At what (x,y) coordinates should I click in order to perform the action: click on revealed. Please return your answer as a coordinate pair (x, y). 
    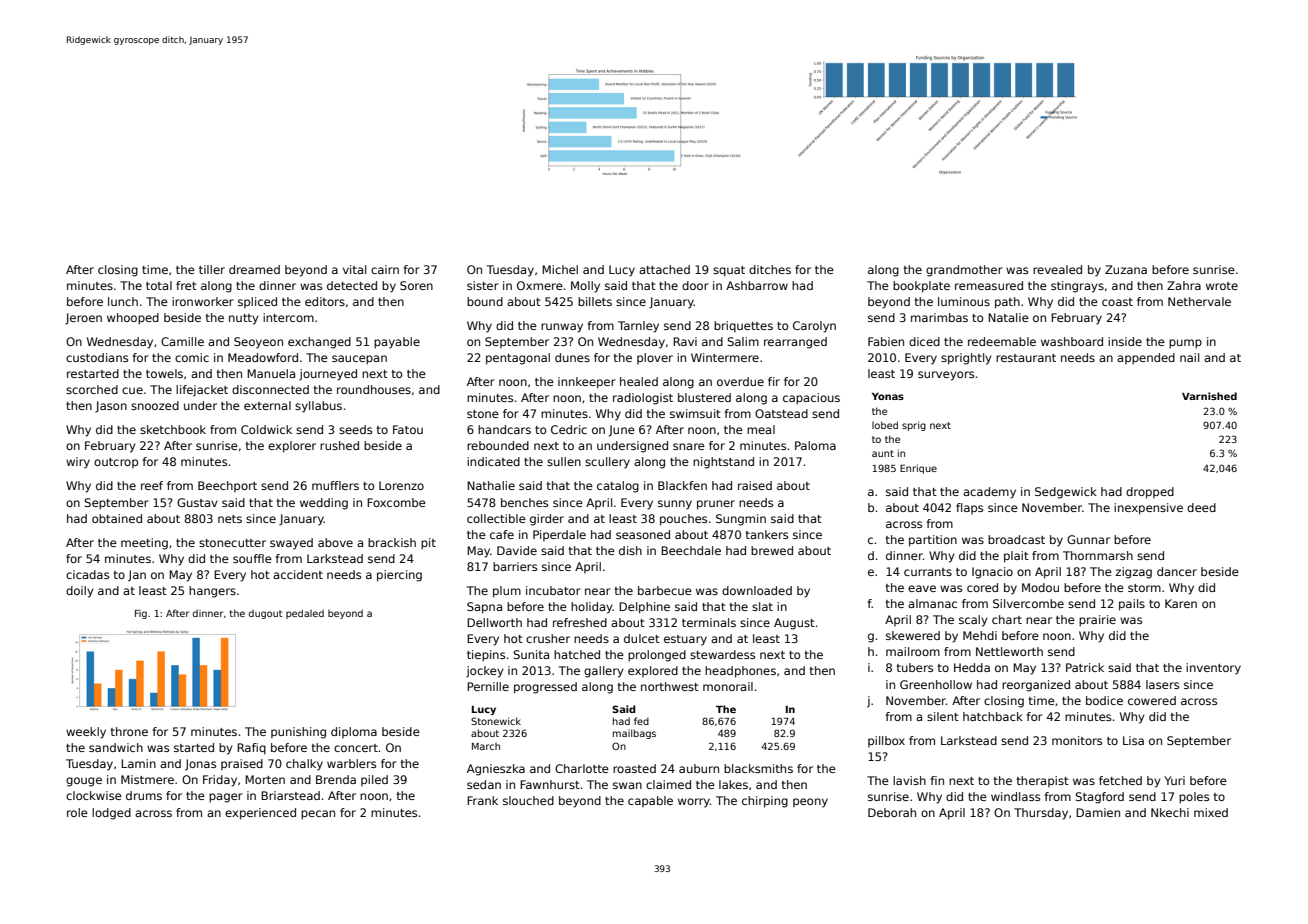
    Looking at the image, I should click on (1057, 269).
